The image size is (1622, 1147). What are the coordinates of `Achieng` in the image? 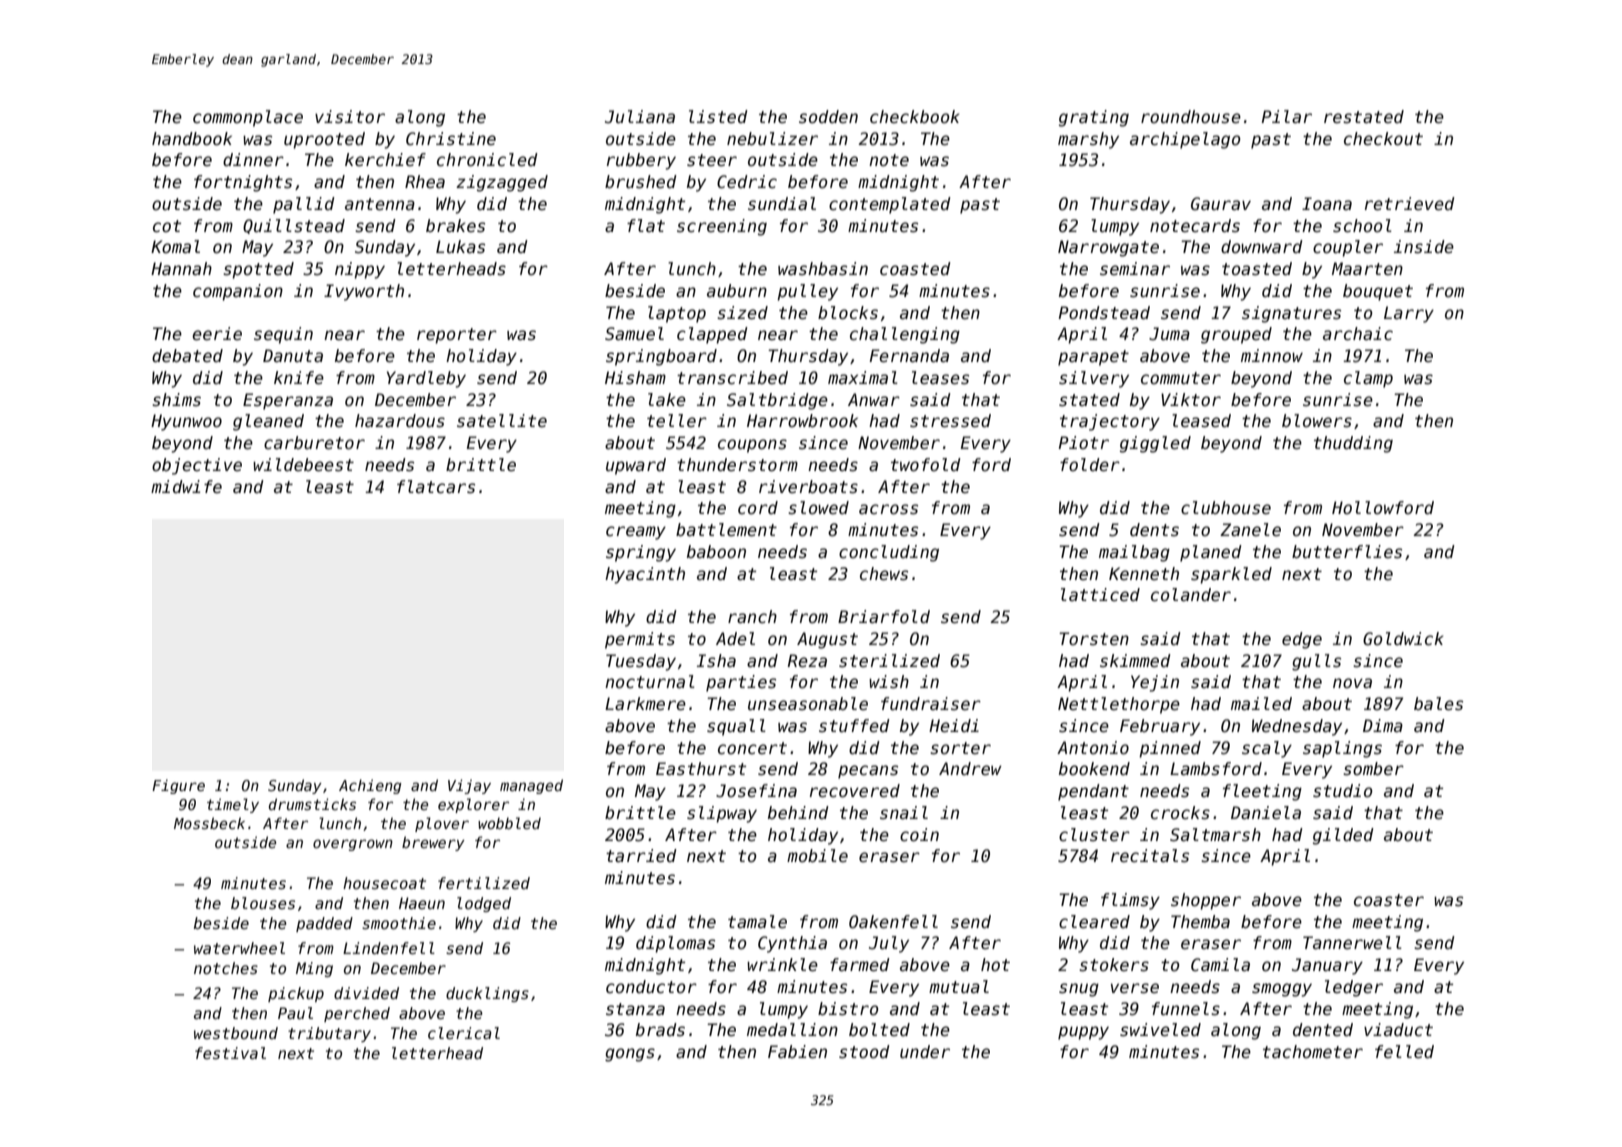 It's located at (370, 786).
